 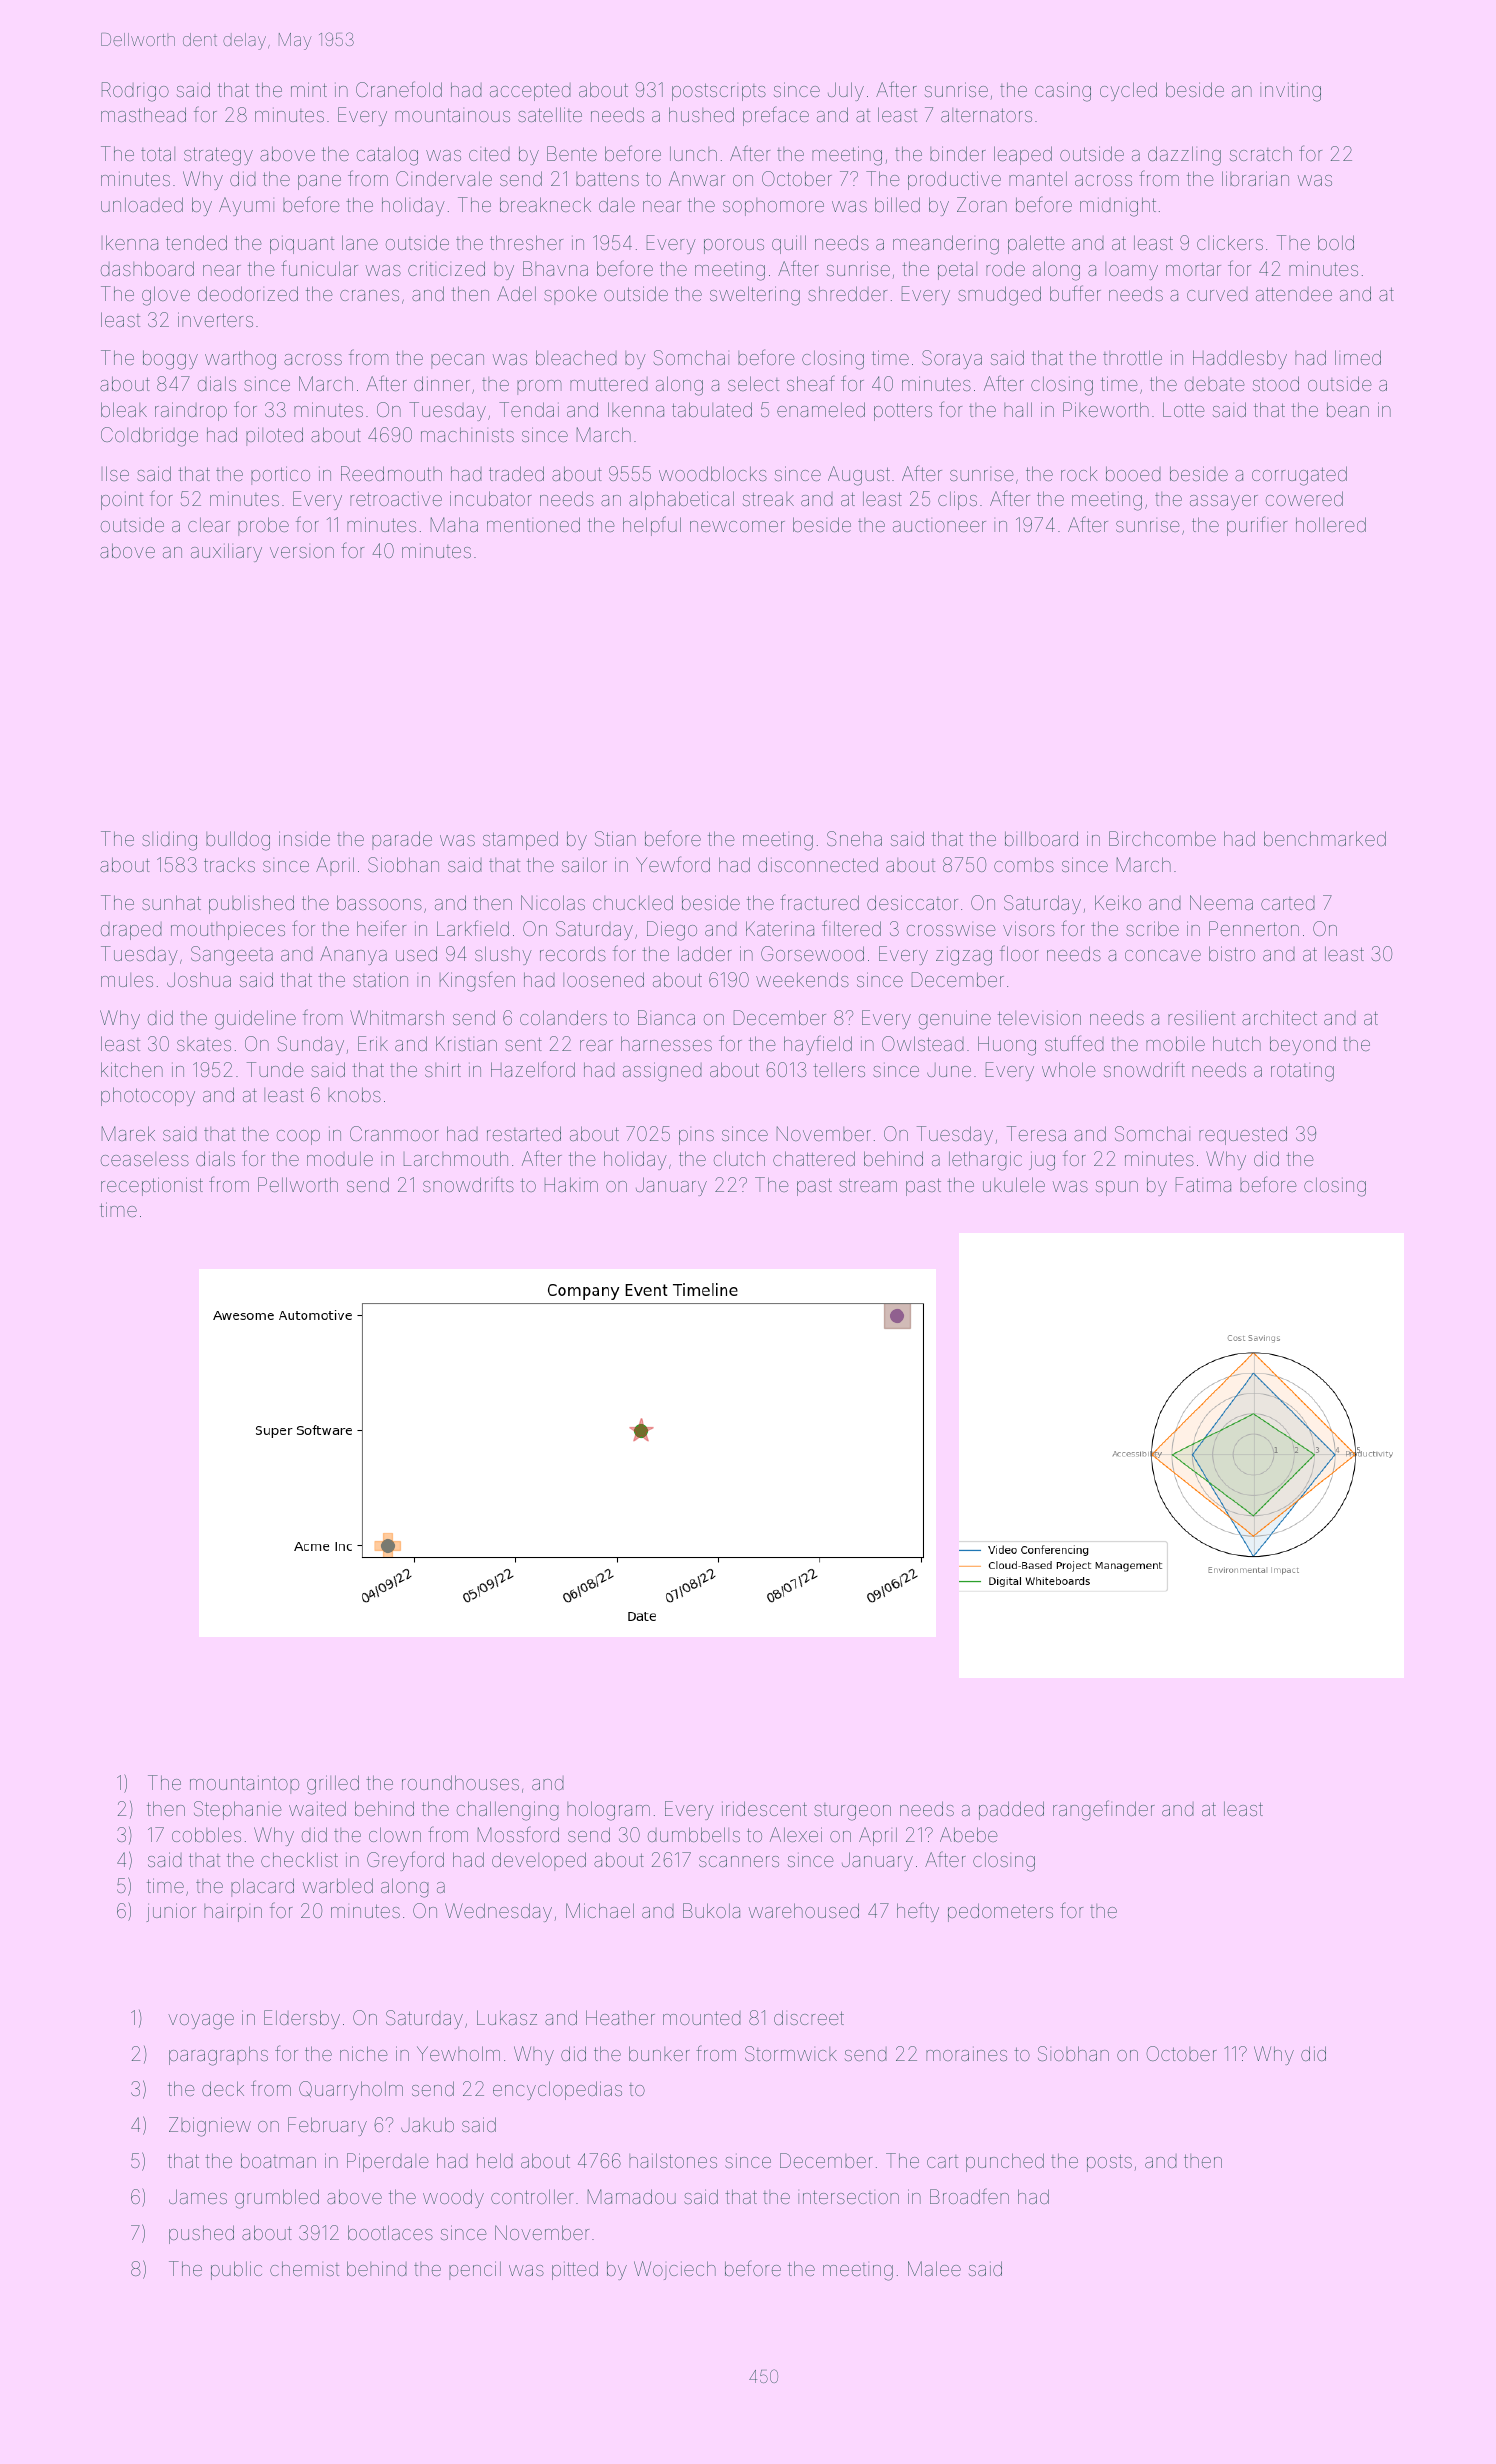 What do you see at coordinates (530, 92) in the document?
I see `accepted` at bounding box center [530, 92].
